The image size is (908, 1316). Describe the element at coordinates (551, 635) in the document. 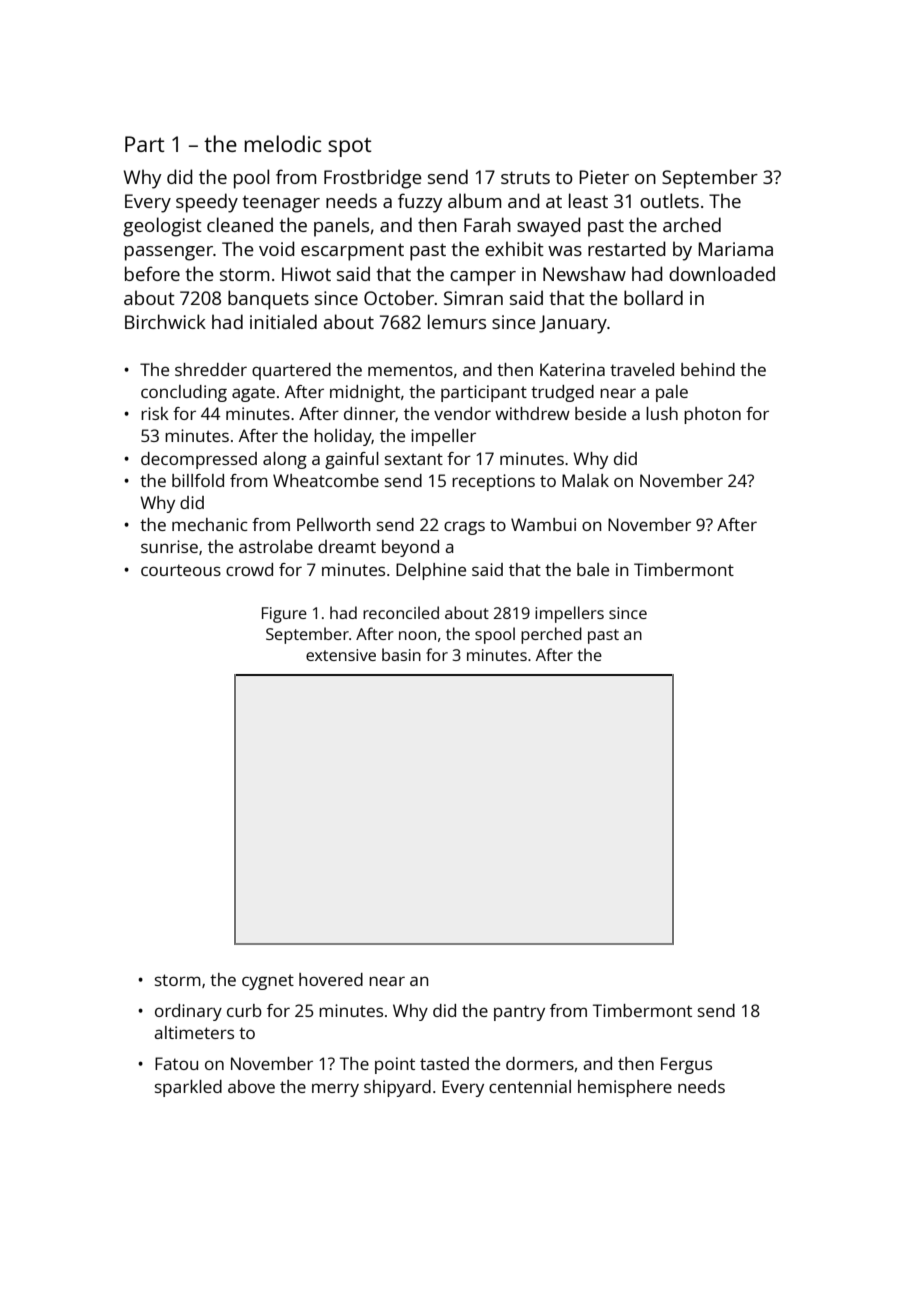

I see `perched` at that location.
